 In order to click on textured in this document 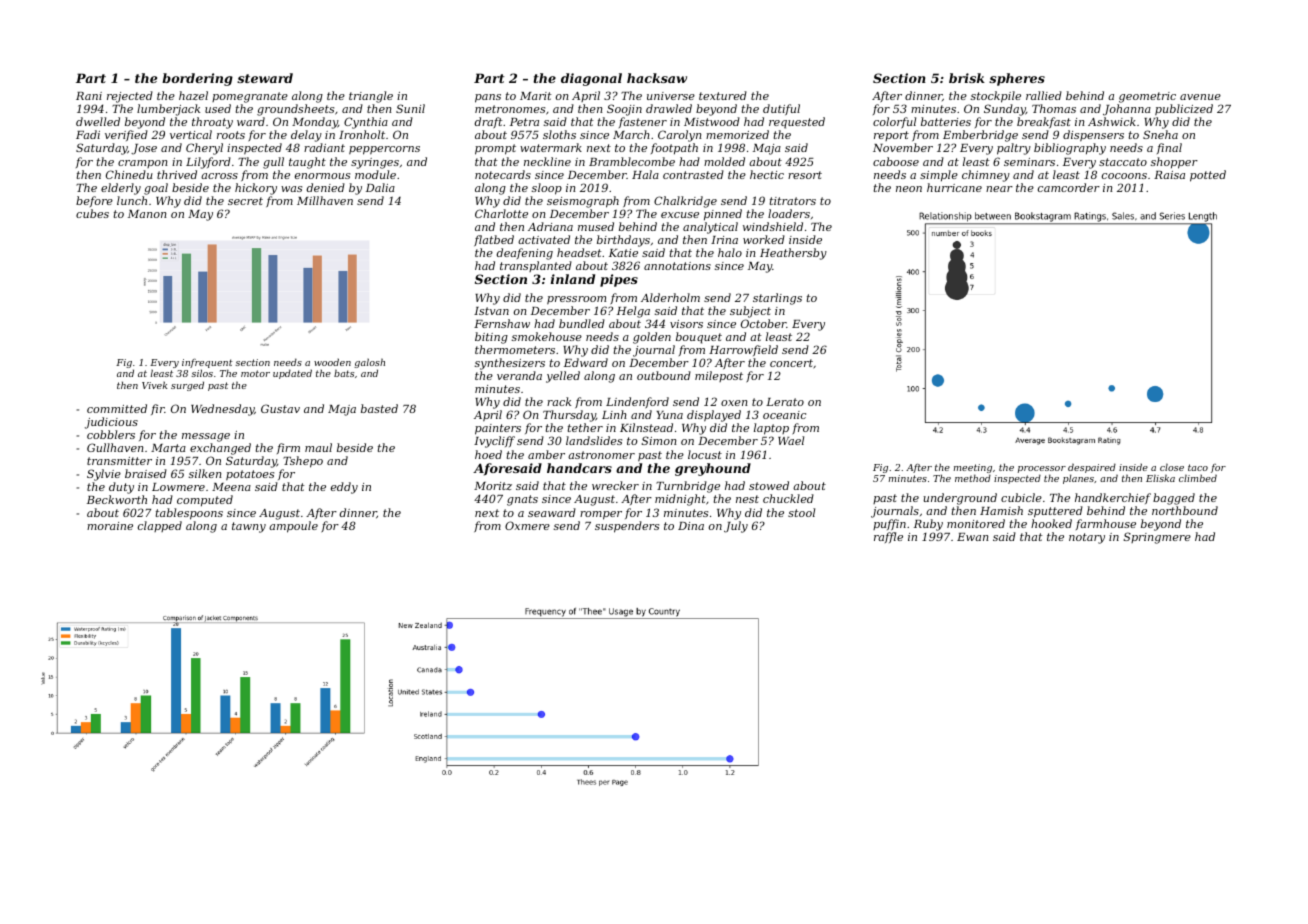, I will do `click(723, 95)`.
